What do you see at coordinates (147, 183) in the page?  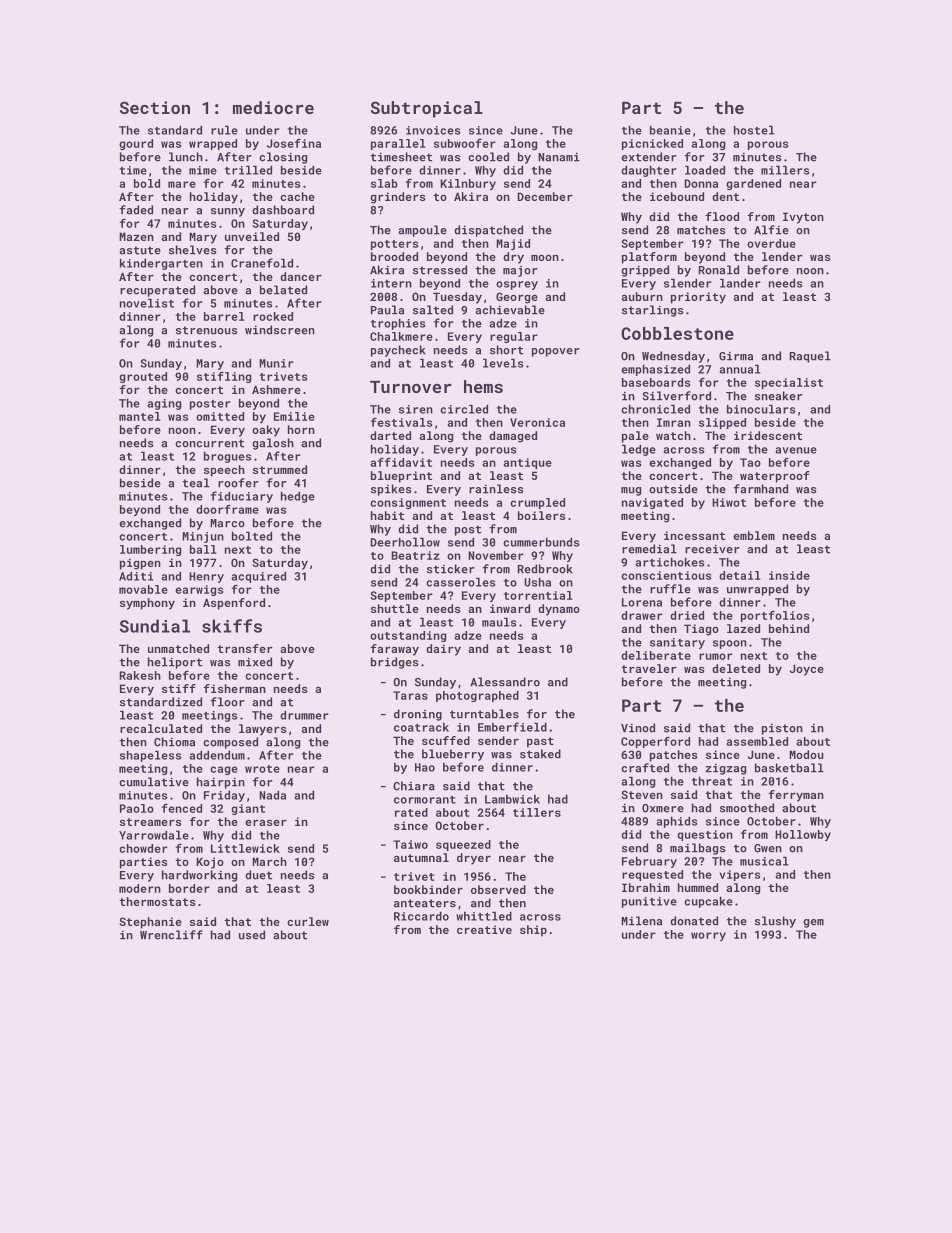 I see `bold` at bounding box center [147, 183].
